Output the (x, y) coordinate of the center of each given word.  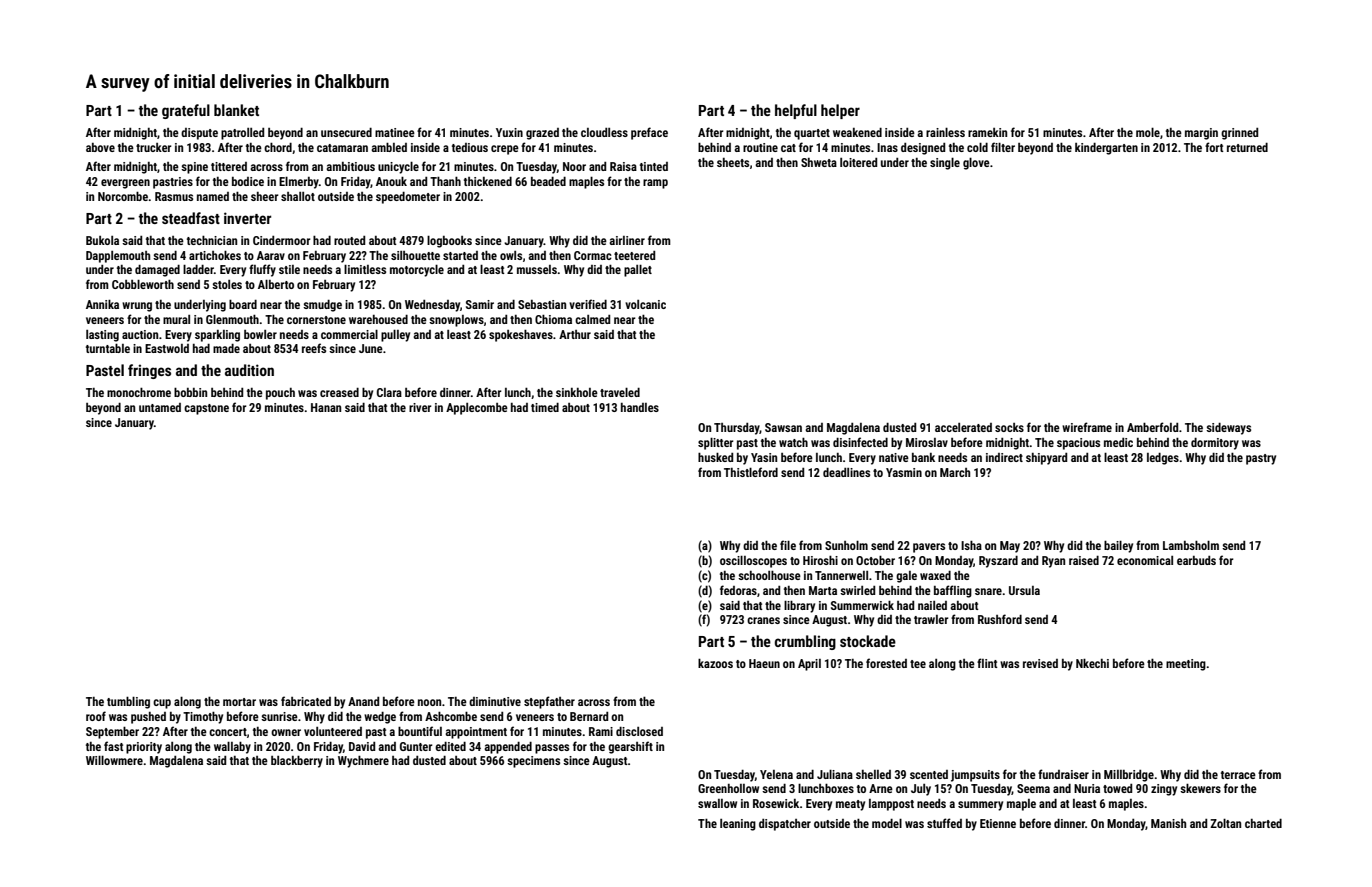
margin (1201, 134)
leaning (738, 825)
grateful (186, 111)
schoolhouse (769, 575)
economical (1145, 560)
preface (649, 133)
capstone (206, 409)
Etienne (998, 823)
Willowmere (114, 760)
